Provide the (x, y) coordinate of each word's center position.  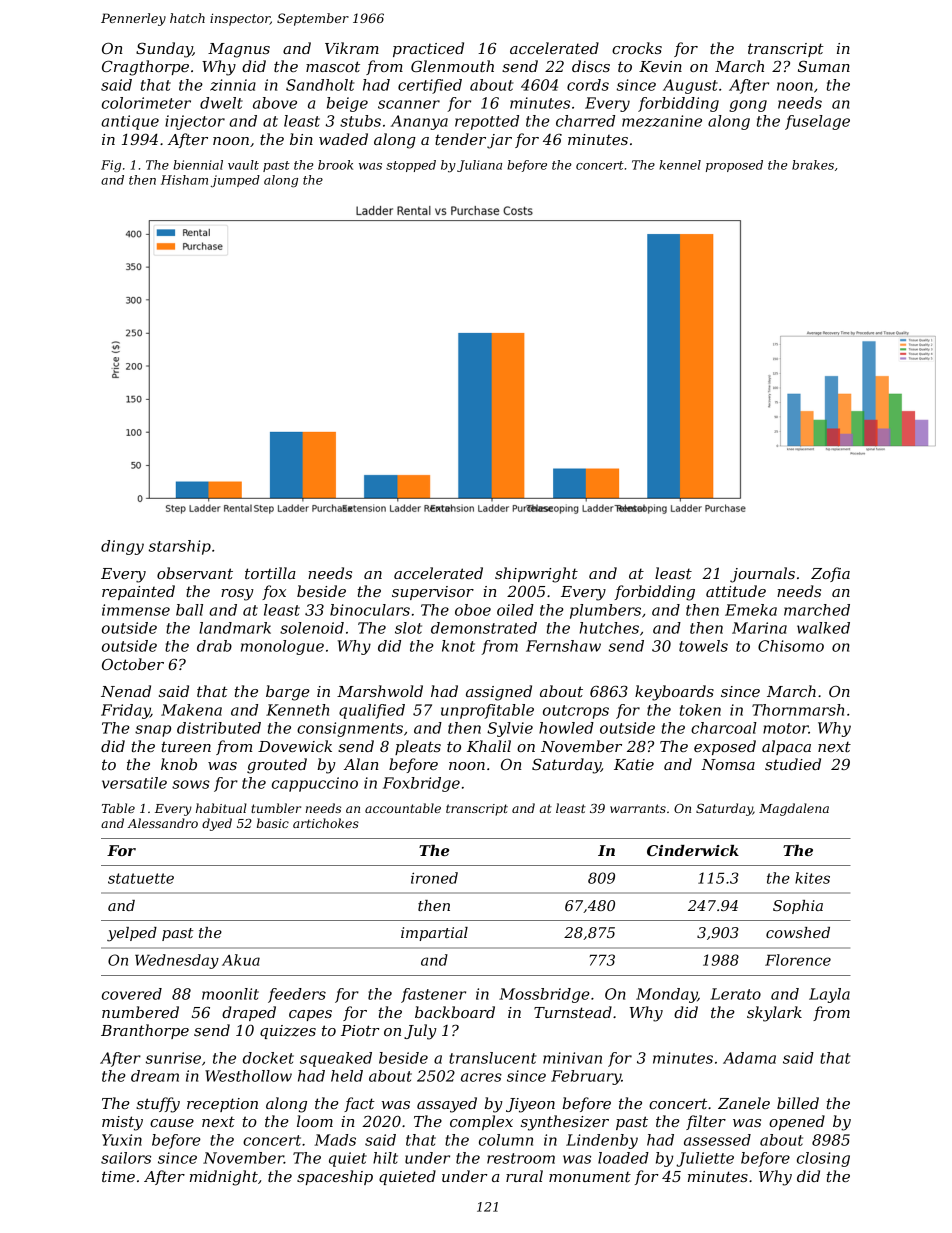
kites (812, 878)
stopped (411, 166)
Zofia (830, 574)
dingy (122, 547)
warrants (638, 808)
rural (524, 1176)
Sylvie (510, 729)
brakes (813, 165)
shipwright (536, 575)
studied (793, 764)
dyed (217, 824)
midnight (224, 1178)
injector (195, 122)
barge (288, 693)
